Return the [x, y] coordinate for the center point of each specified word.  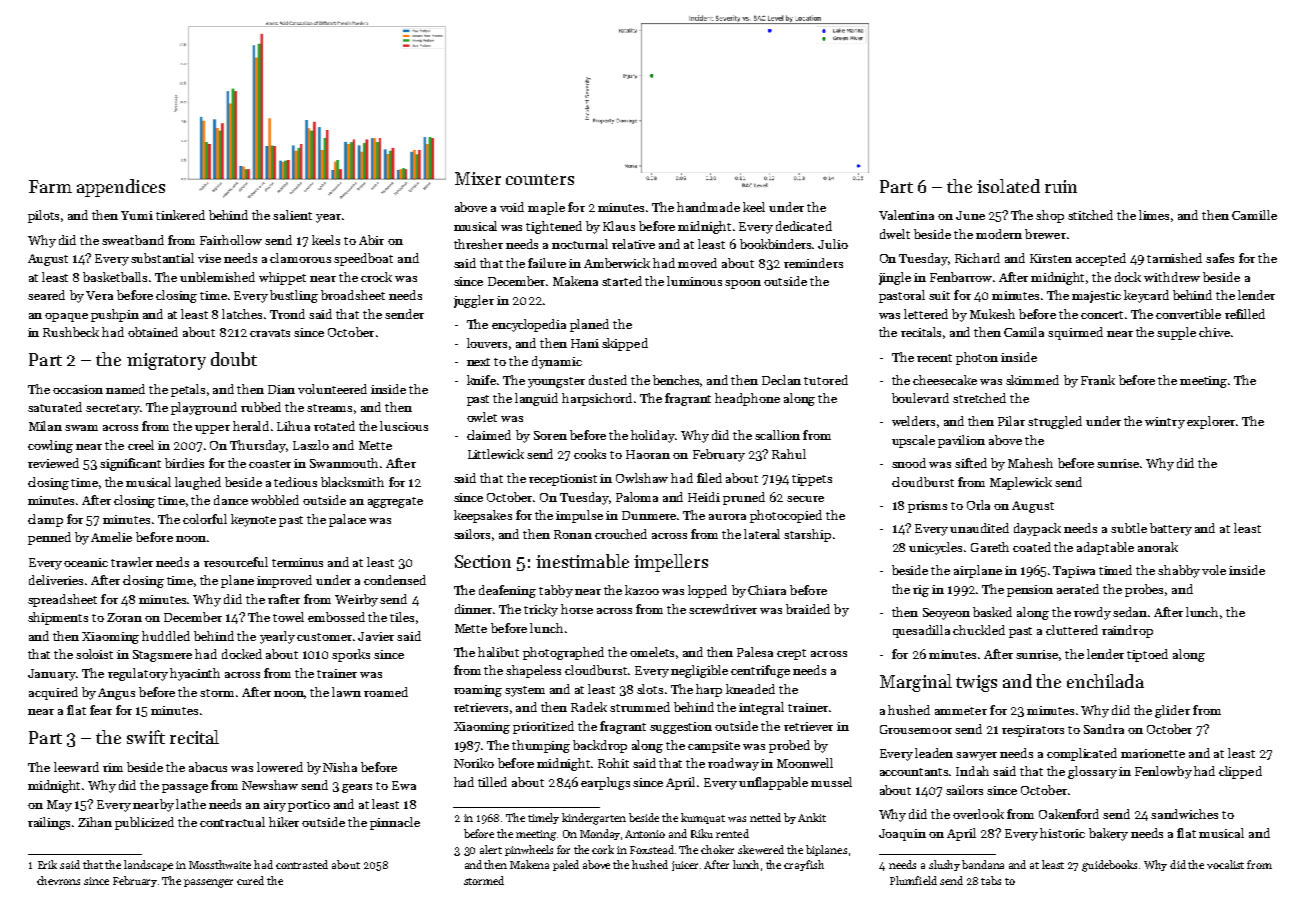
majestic [1096, 297]
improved [284, 581]
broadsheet [353, 295]
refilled [1245, 314]
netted [765, 817]
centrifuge [760, 671]
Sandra [1104, 729]
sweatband [133, 240]
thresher [478, 244]
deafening [507, 591]
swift [146, 737]
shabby [1179, 571]
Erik [47, 864]
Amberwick [617, 263]
